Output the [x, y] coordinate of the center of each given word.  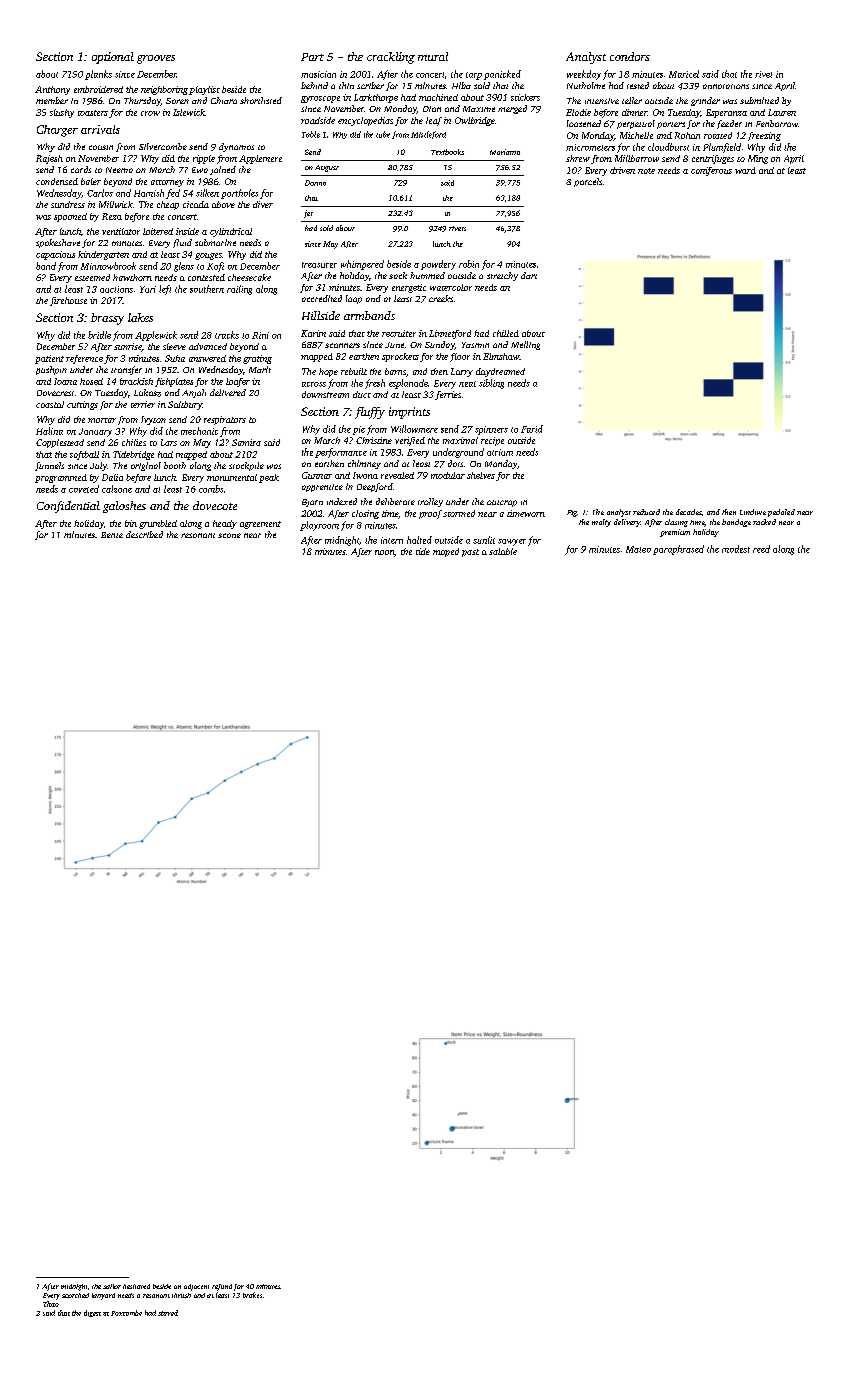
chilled [506, 333]
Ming [758, 159]
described [144, 534]
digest [92, 1313]
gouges [208, 256]
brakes [252, 1295]
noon [384, 552]
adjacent [196, 1287]
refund [222, 1287]
